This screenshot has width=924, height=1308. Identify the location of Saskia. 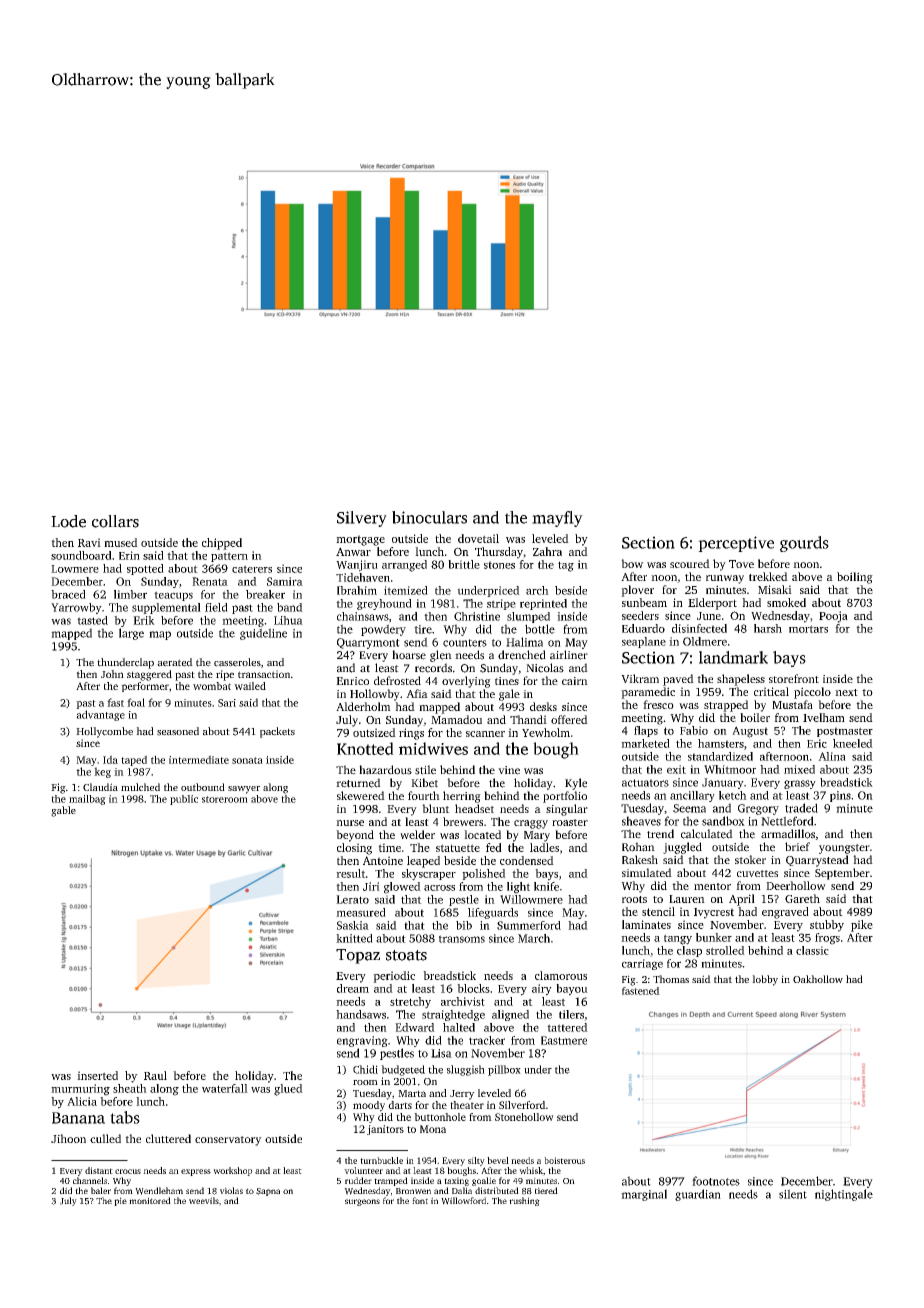
(353, 925).
